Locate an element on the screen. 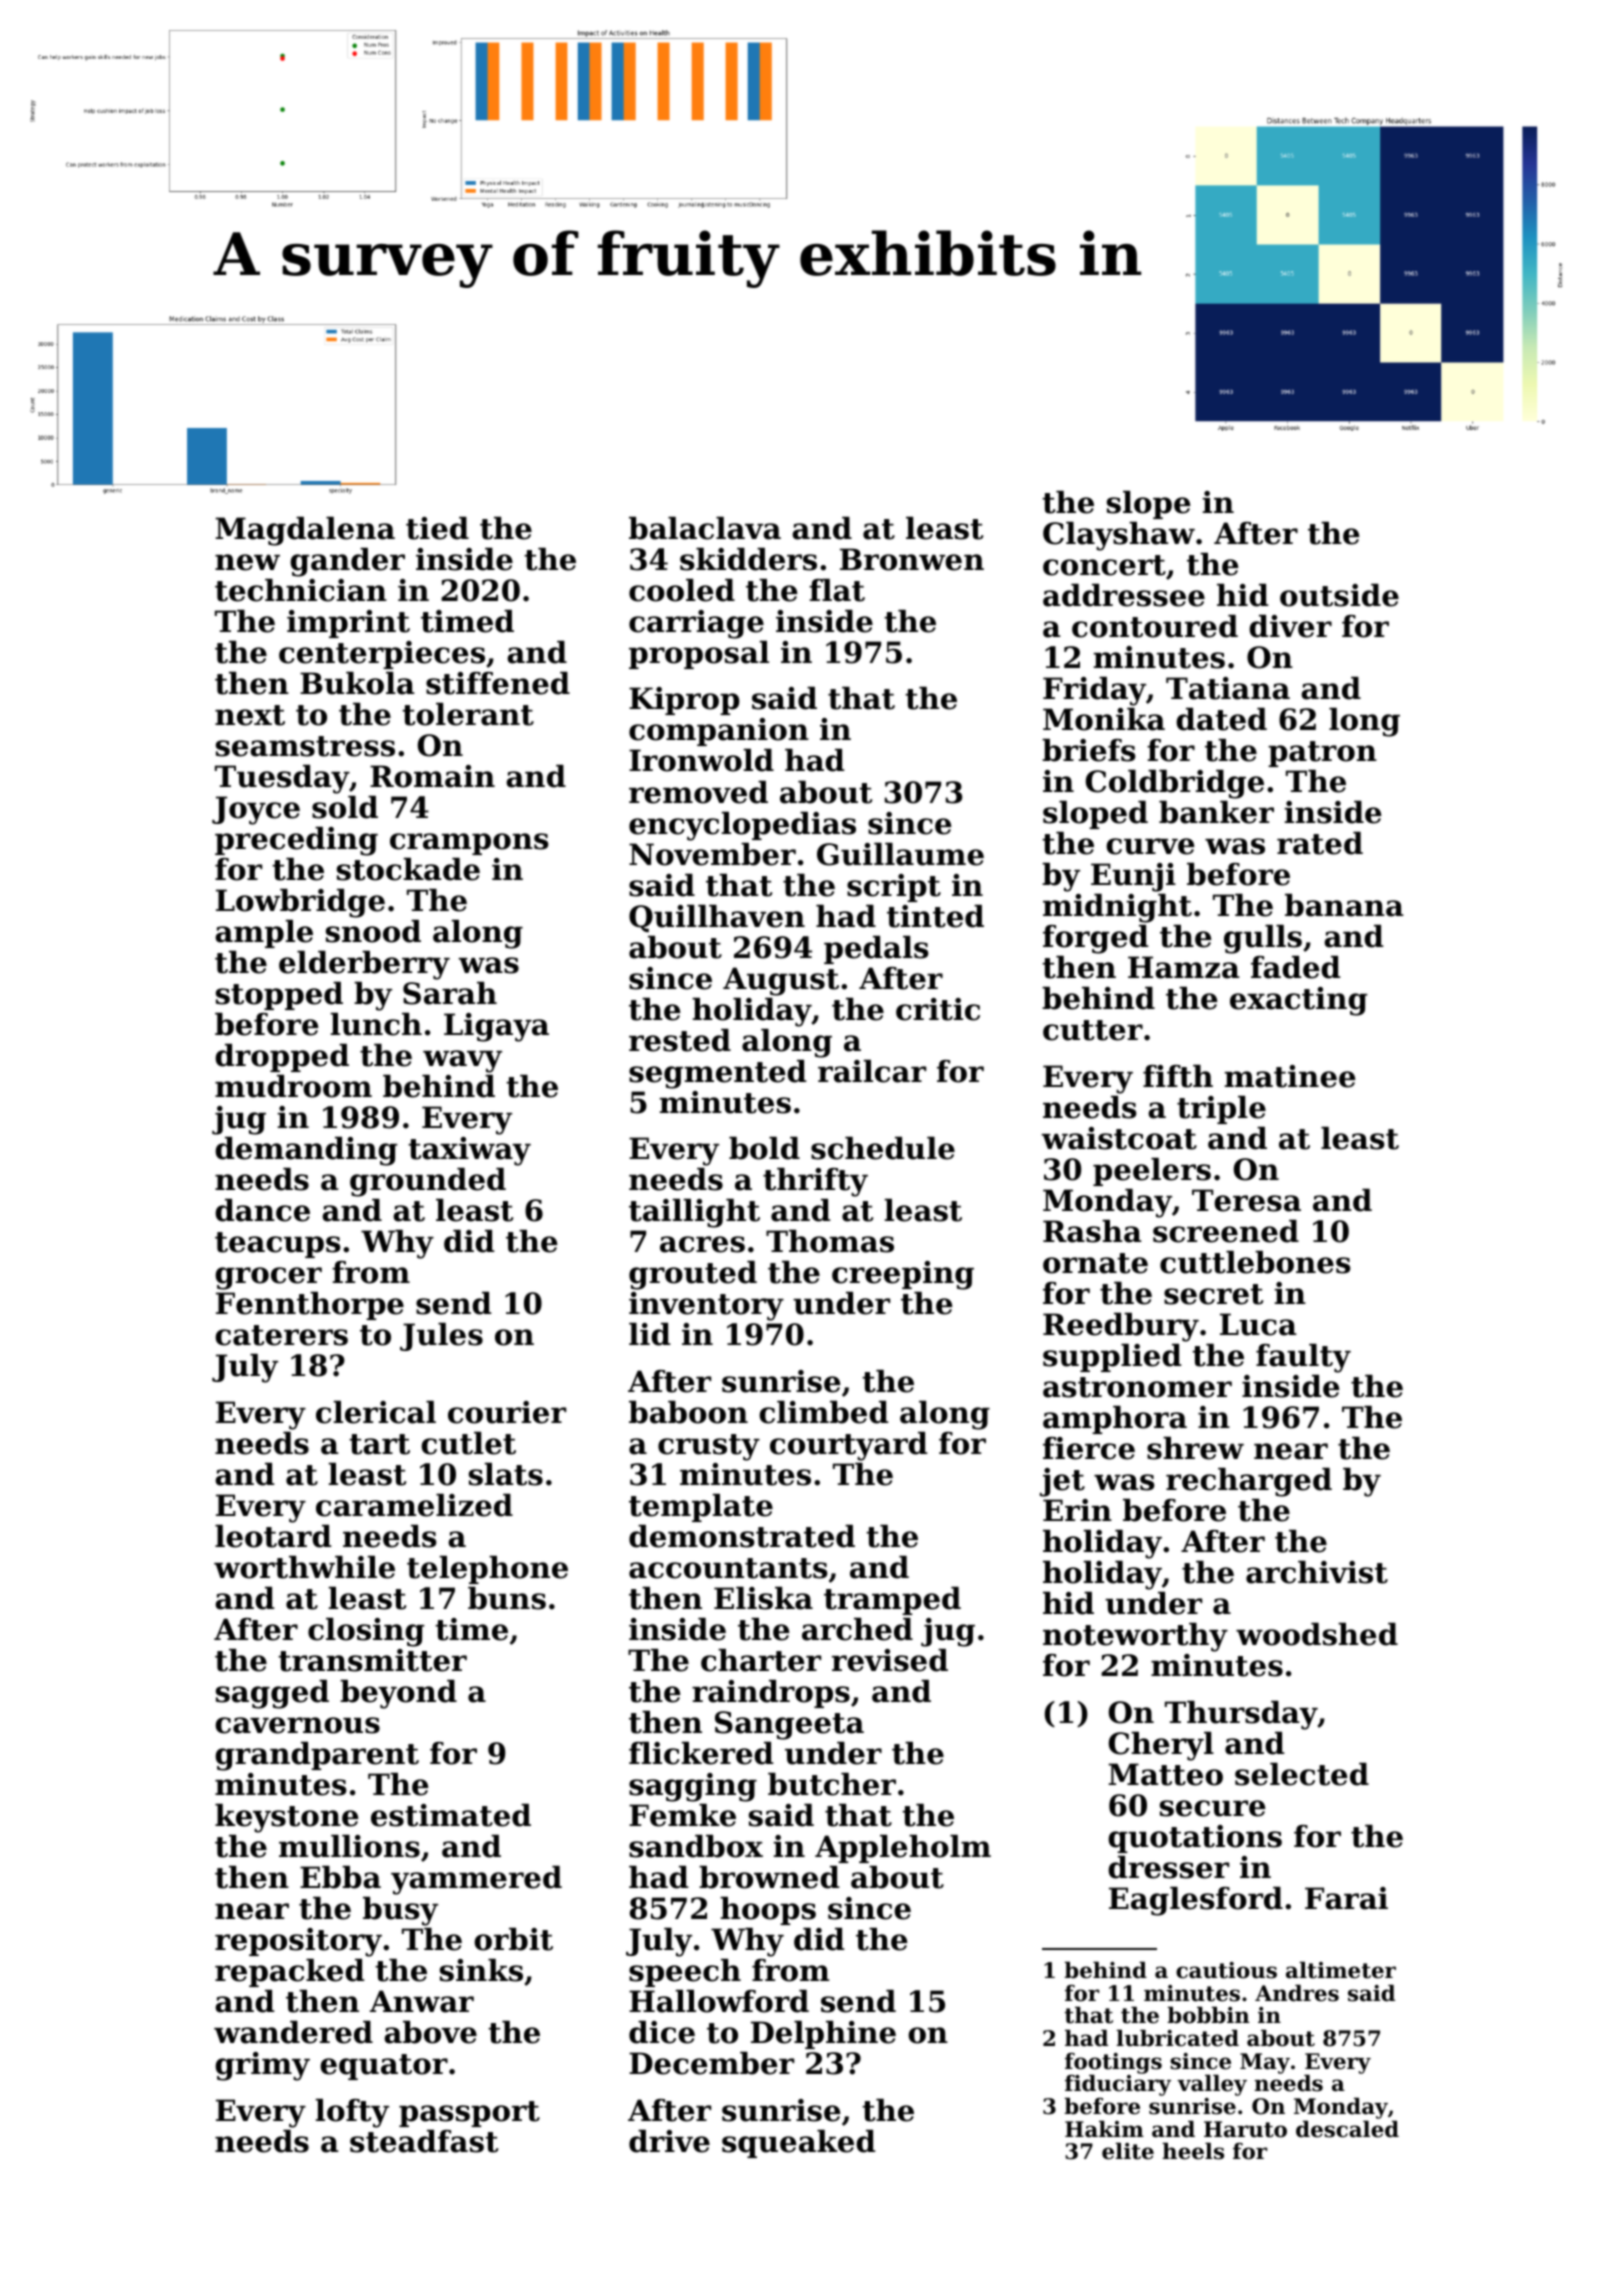  Tatiana is located at coordinates (1228, 688).
